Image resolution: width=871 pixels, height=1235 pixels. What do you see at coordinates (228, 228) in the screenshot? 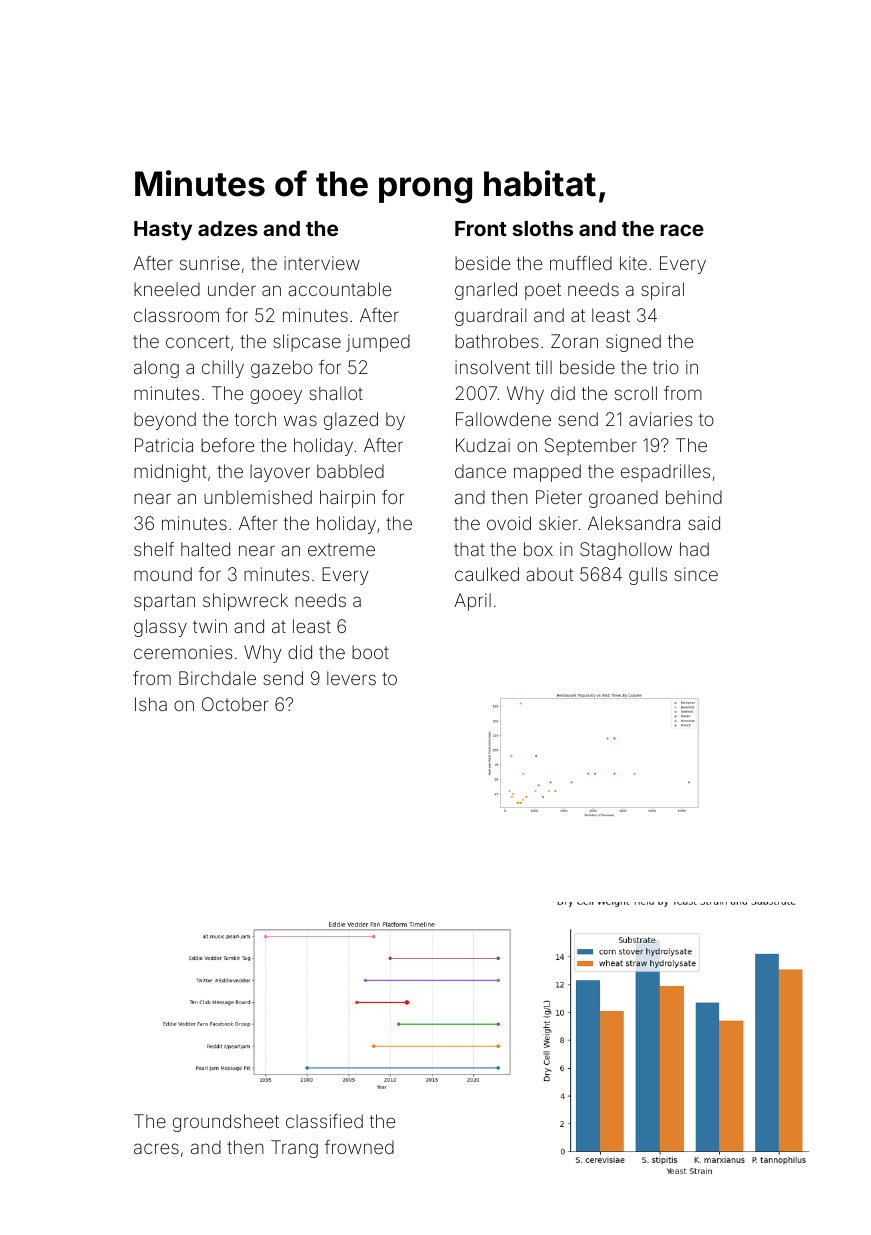
I see `adzes` at bounding box center [228, 228].
